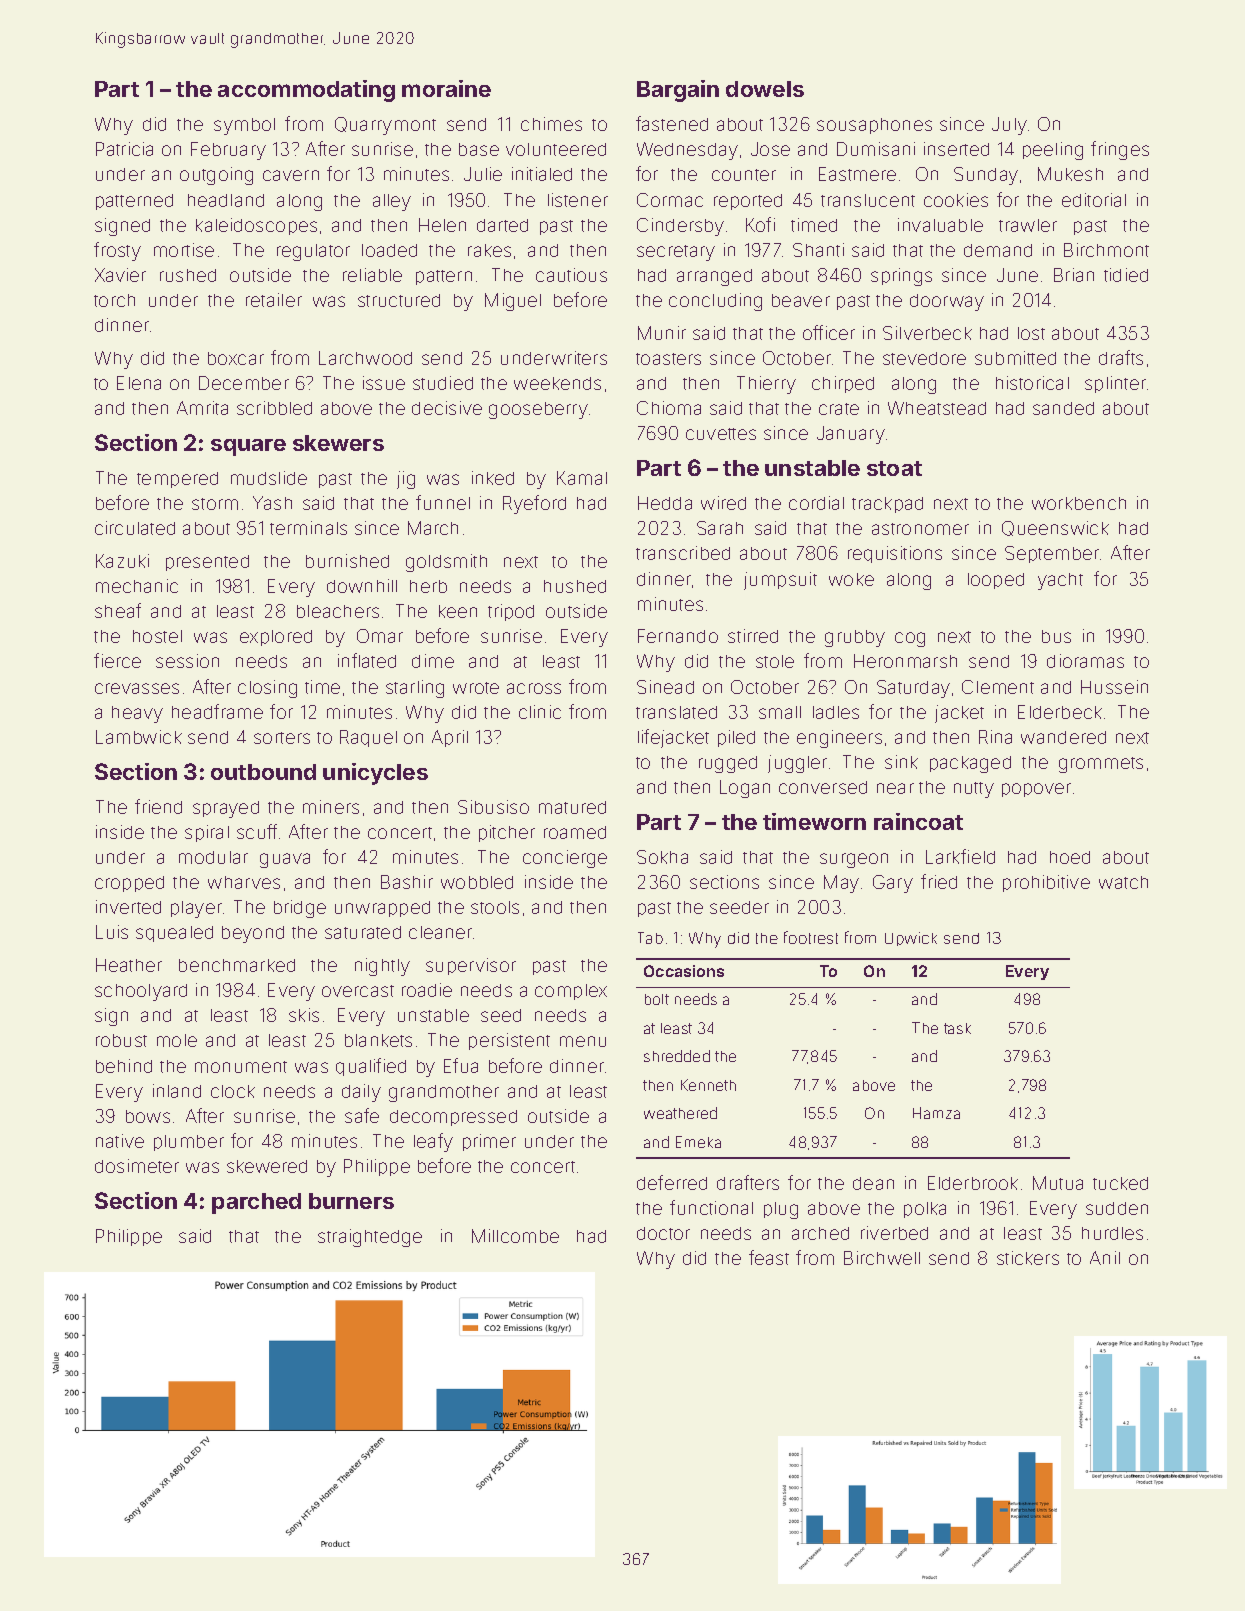 Image resolution: width=1245 pixels, height=1611 pixels. Describe the element at coordinates (313, 252) in the image. I see `regulator` at that location.
